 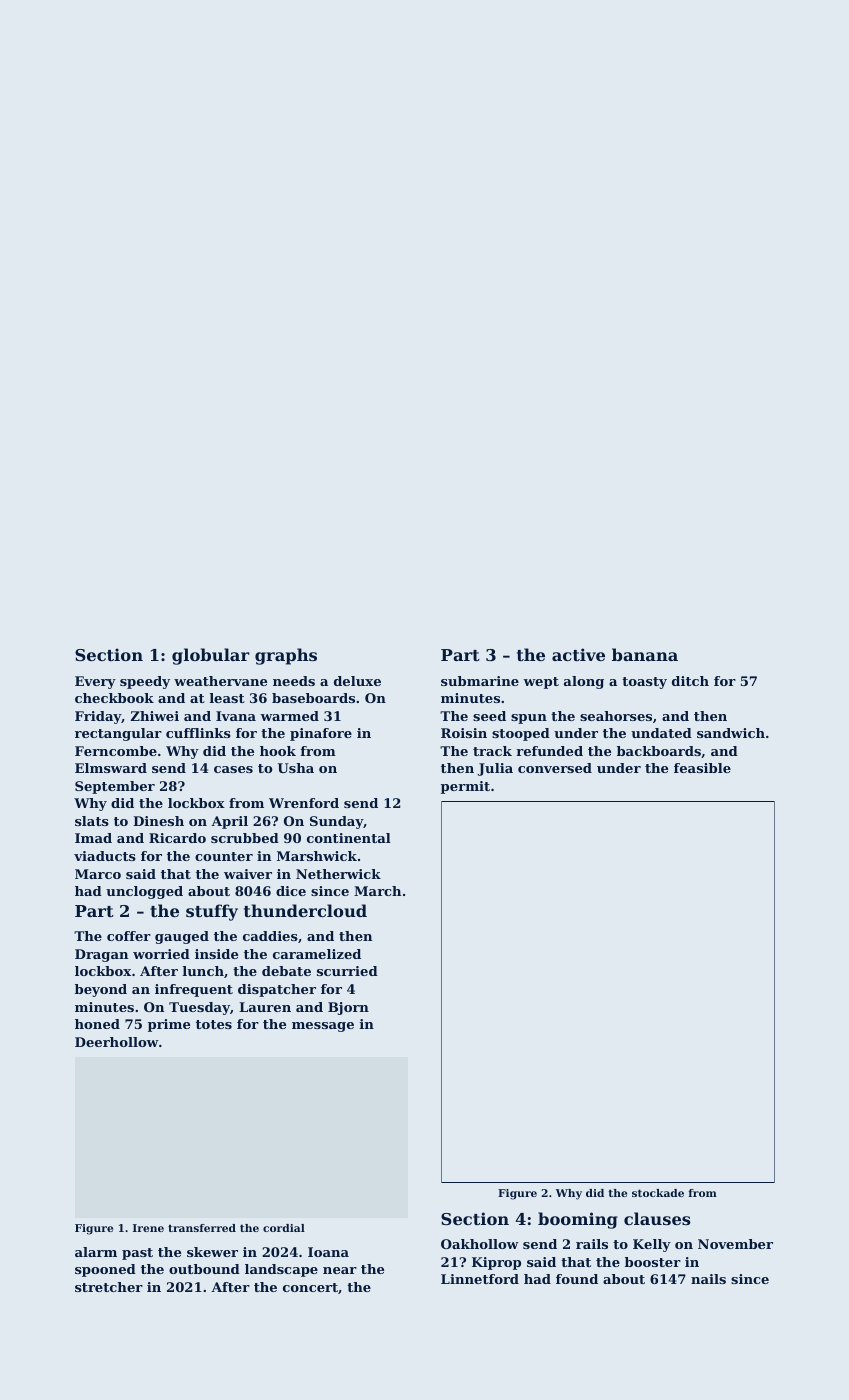 I want to click on Deerhollow, so click(x=117, y=1042).
